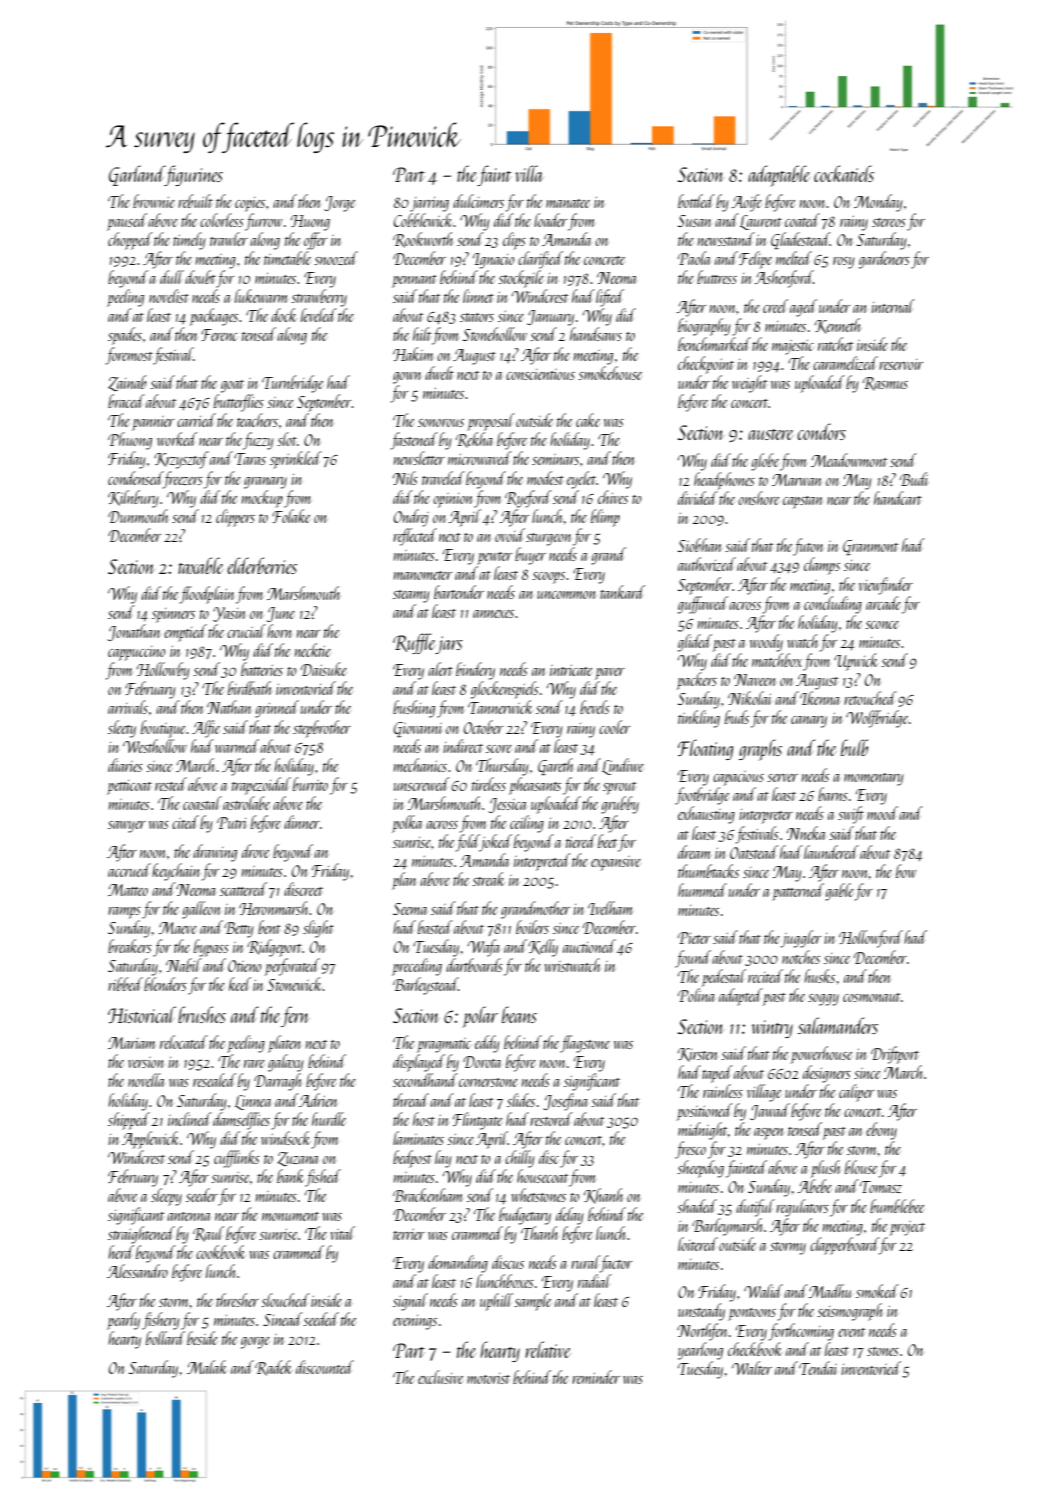 Image resolution: width=1037 pixels, height=1502 pixels. I want to click on Malak, so click(207, 1367).
